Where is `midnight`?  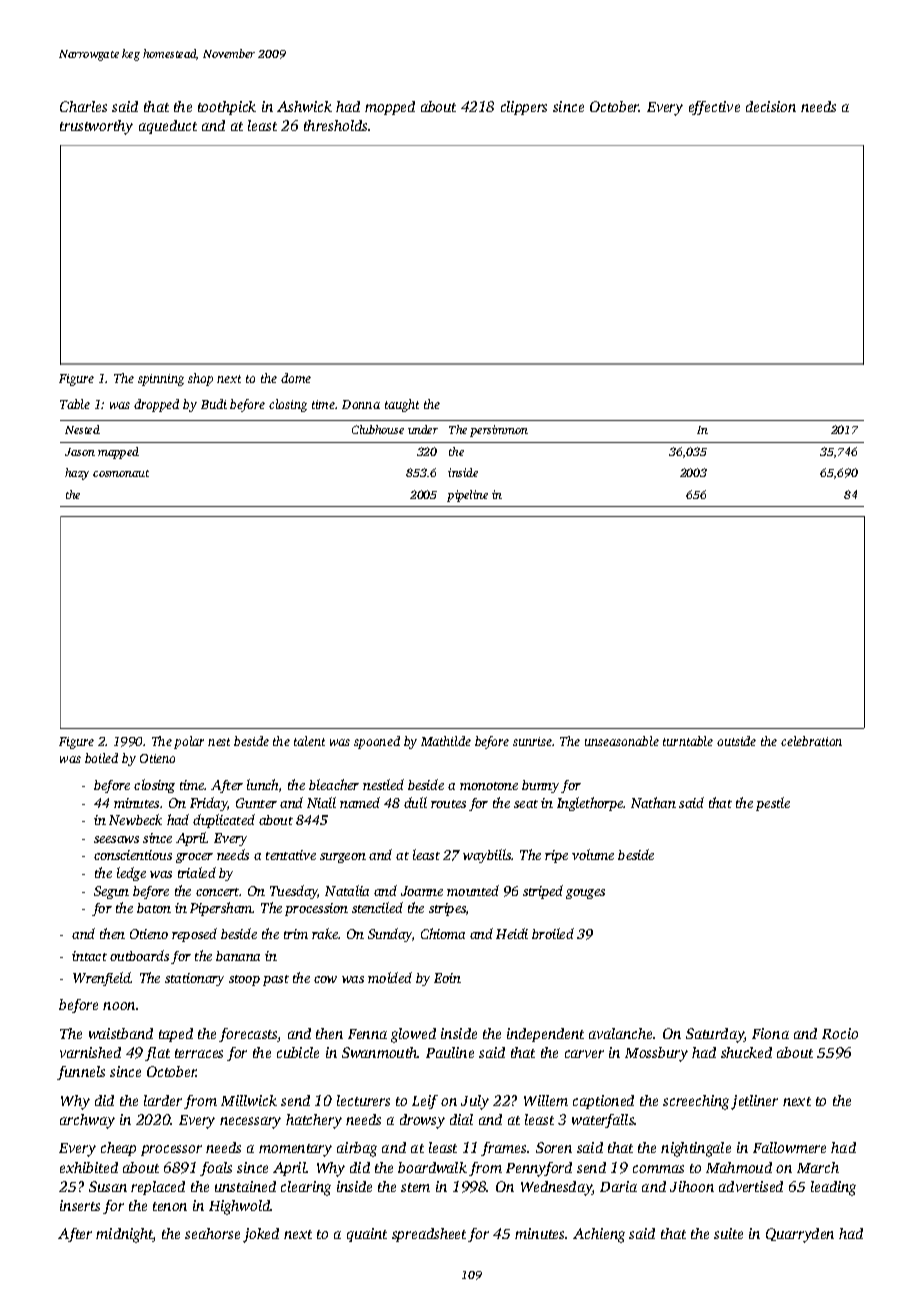
midnight is located at coordinates (124, 1235).
